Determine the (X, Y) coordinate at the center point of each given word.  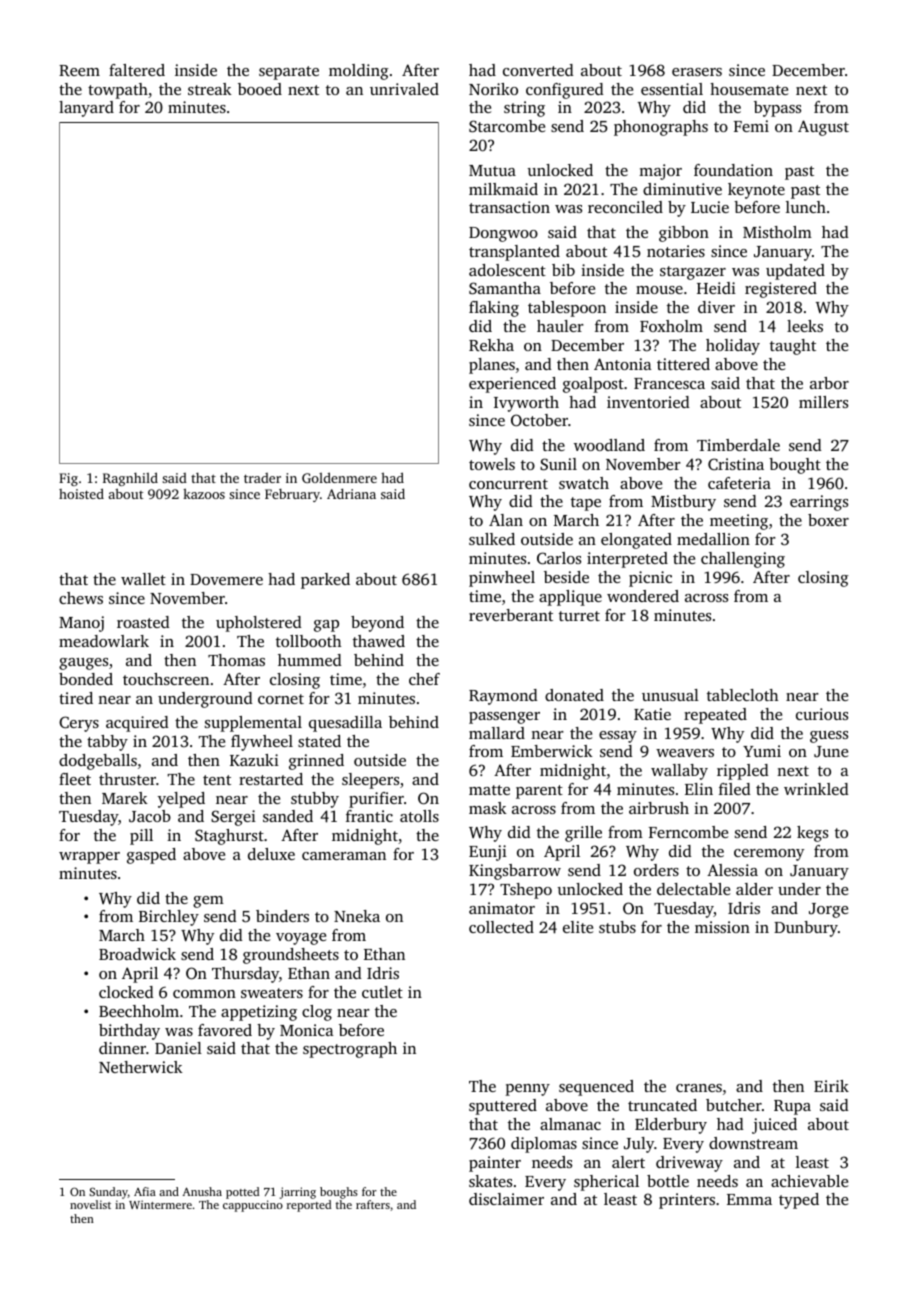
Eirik (831, 1086)
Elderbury (671, 1126)
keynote (756, 191)
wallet (143, 579)
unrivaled (404, 89)
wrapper (89, 858)
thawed (379, 641)
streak (210, 89)
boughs (339, 1193)
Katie (652, 714)
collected (501, 927)
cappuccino (253, 1206)
